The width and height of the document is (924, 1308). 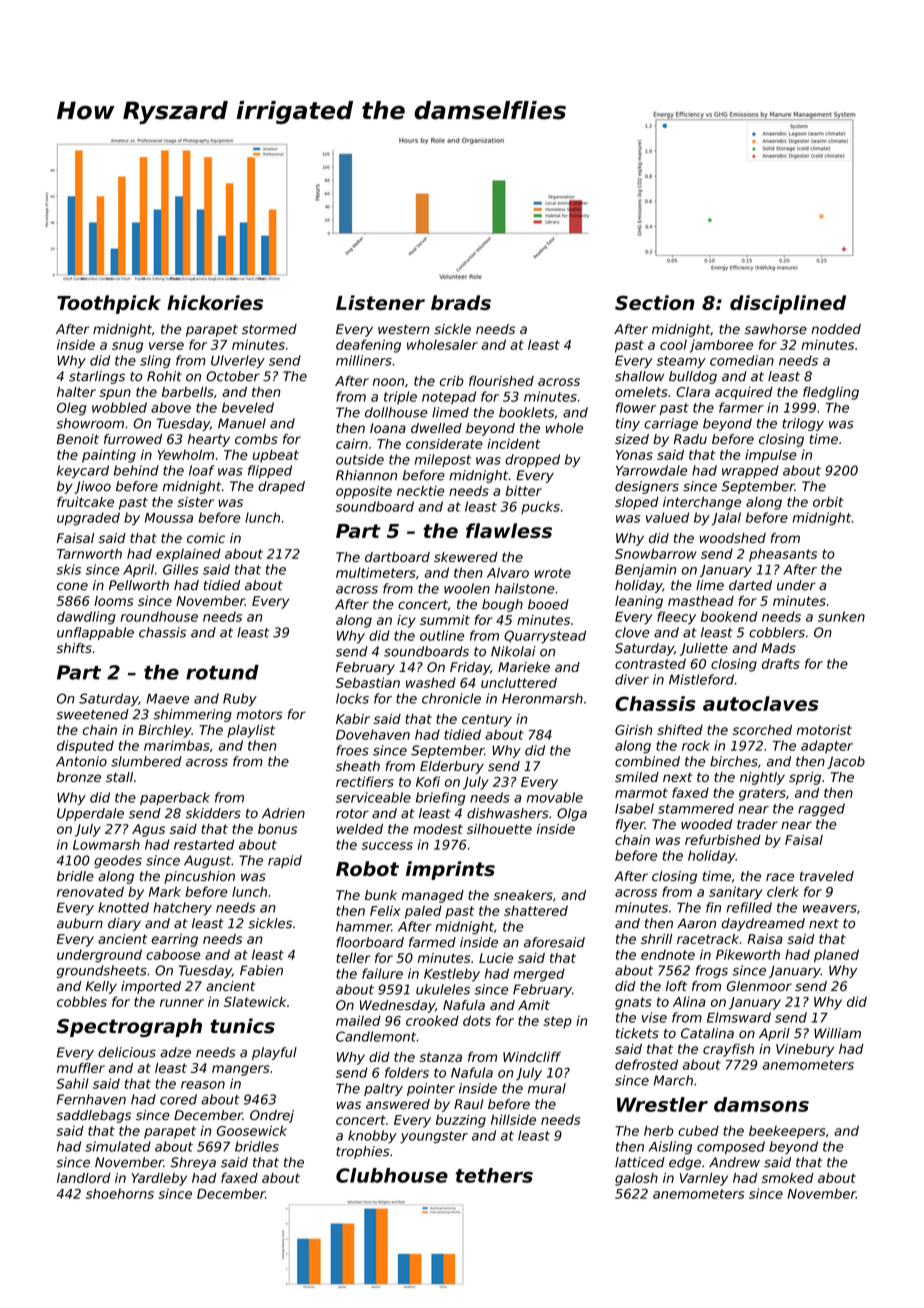 I want to click on marimbas, so click(x=177, y=745).
